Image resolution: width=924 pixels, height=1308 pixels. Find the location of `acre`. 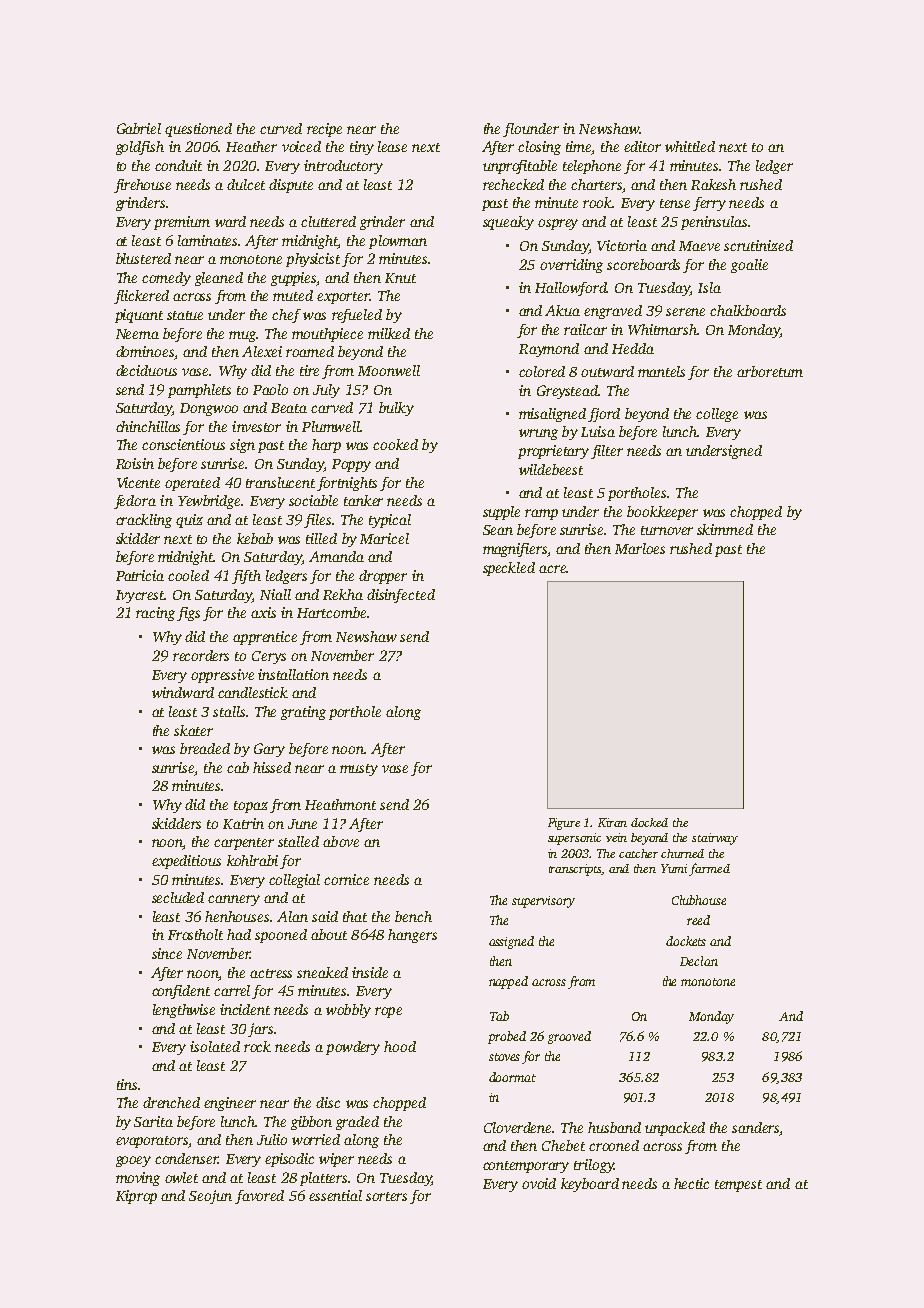

acre is located at coordinates (552, 569).
